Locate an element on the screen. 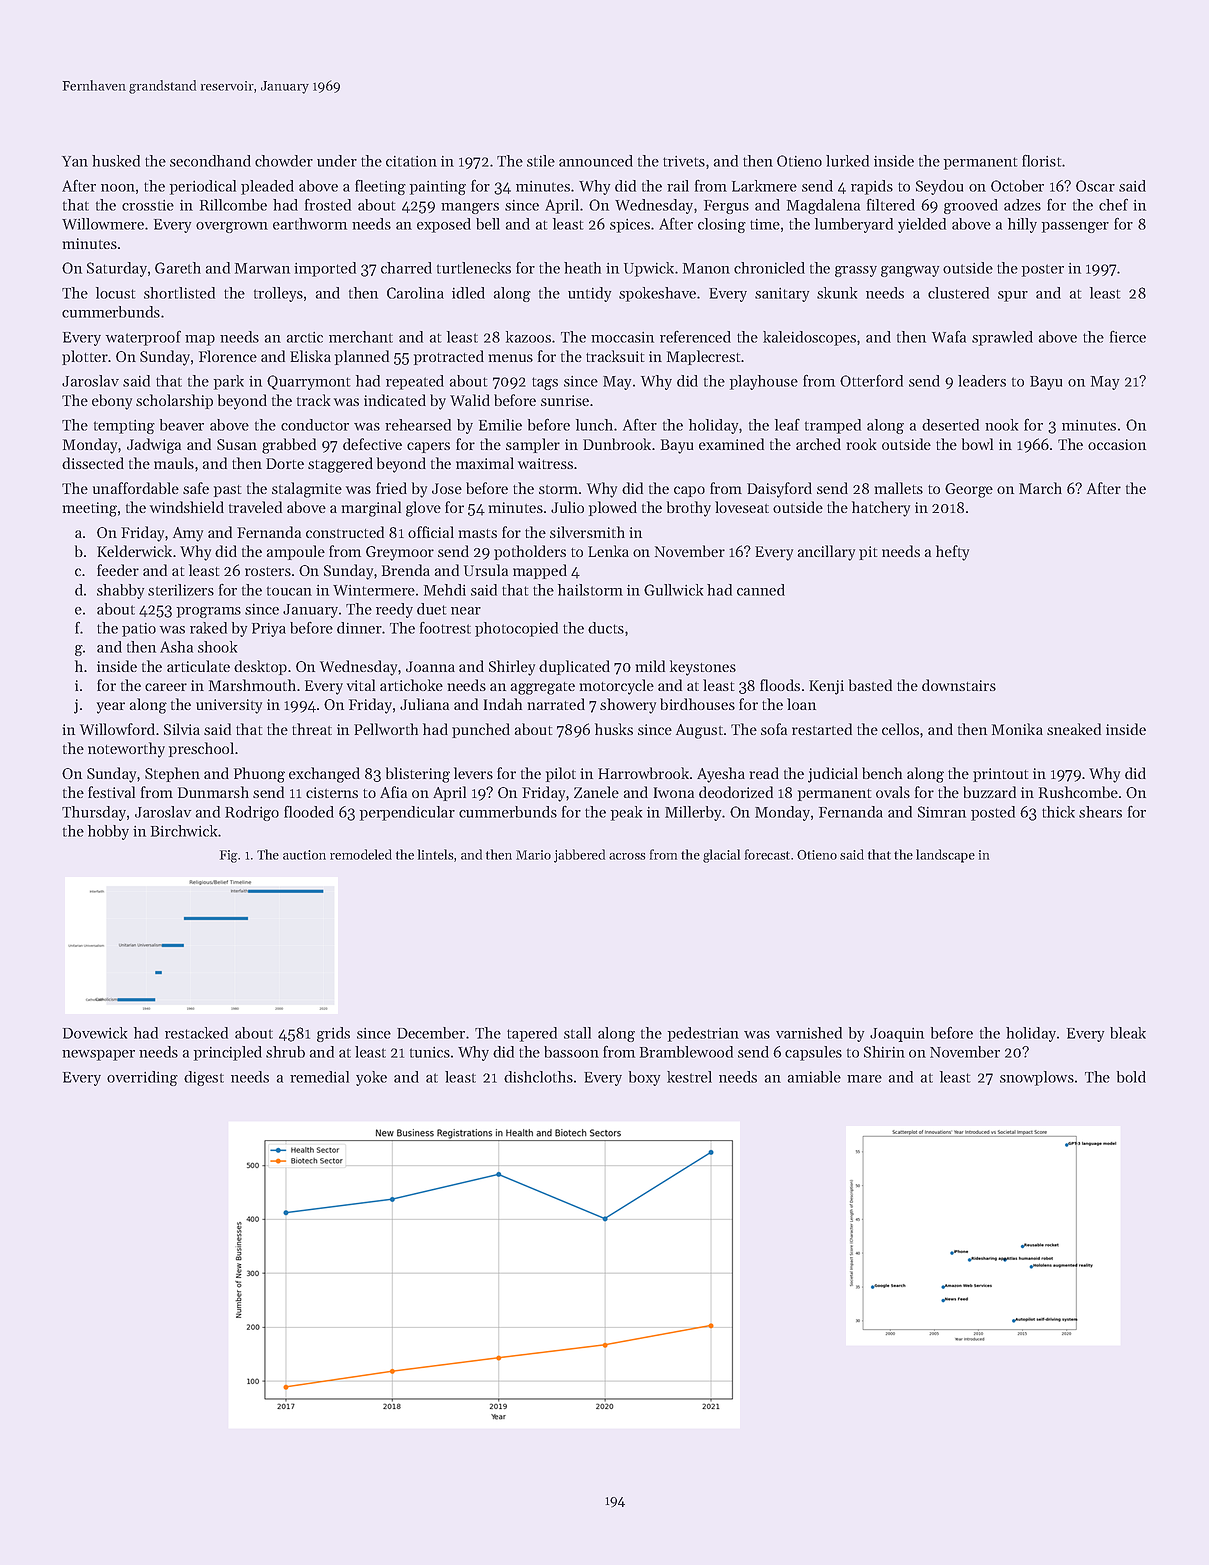 Image resolution: width=1209 pixels, height=1565 pixels. hefty is located at coordinates (952, 553).
